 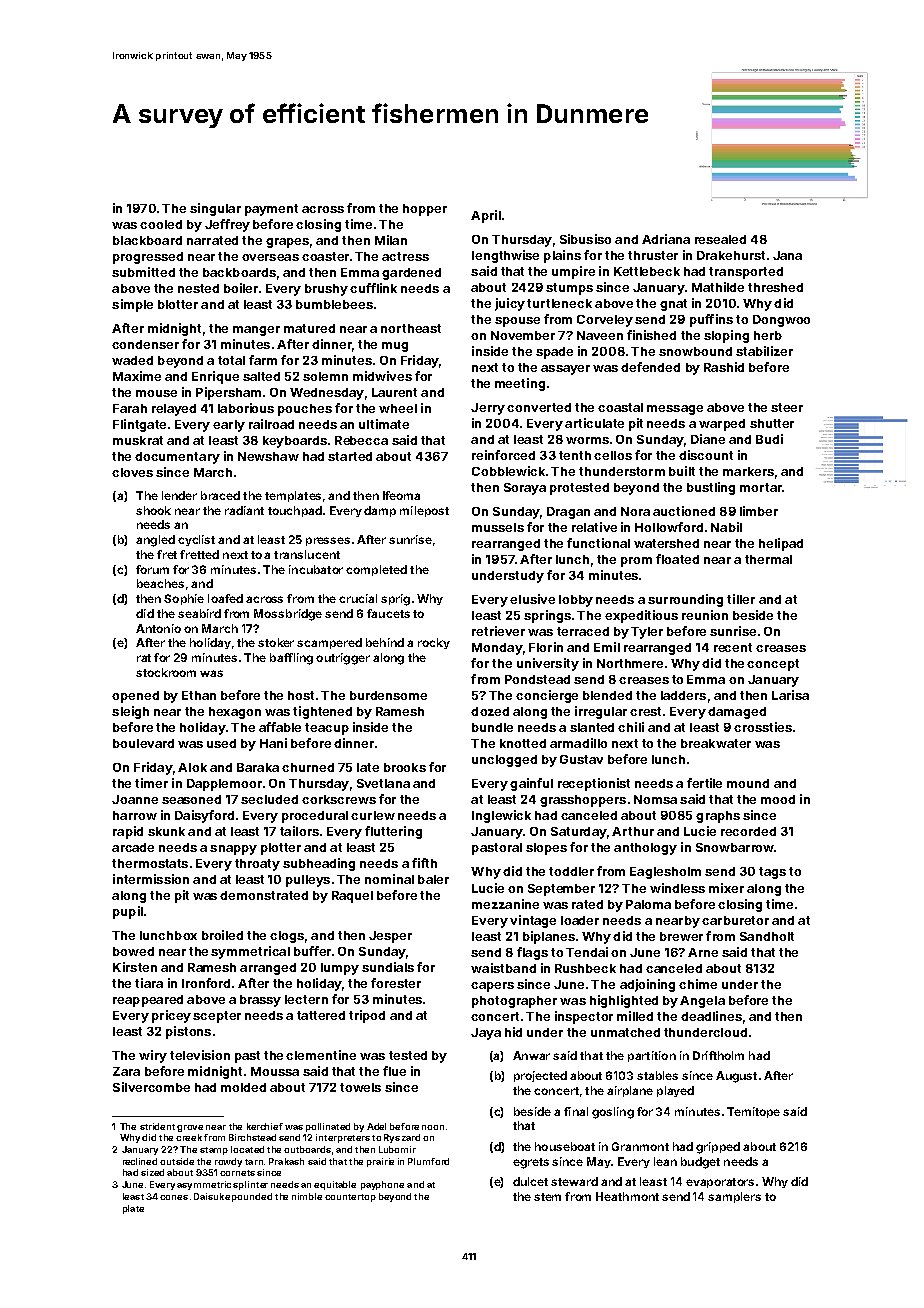 I want to click on throaty, so click(x=257, y=865).
